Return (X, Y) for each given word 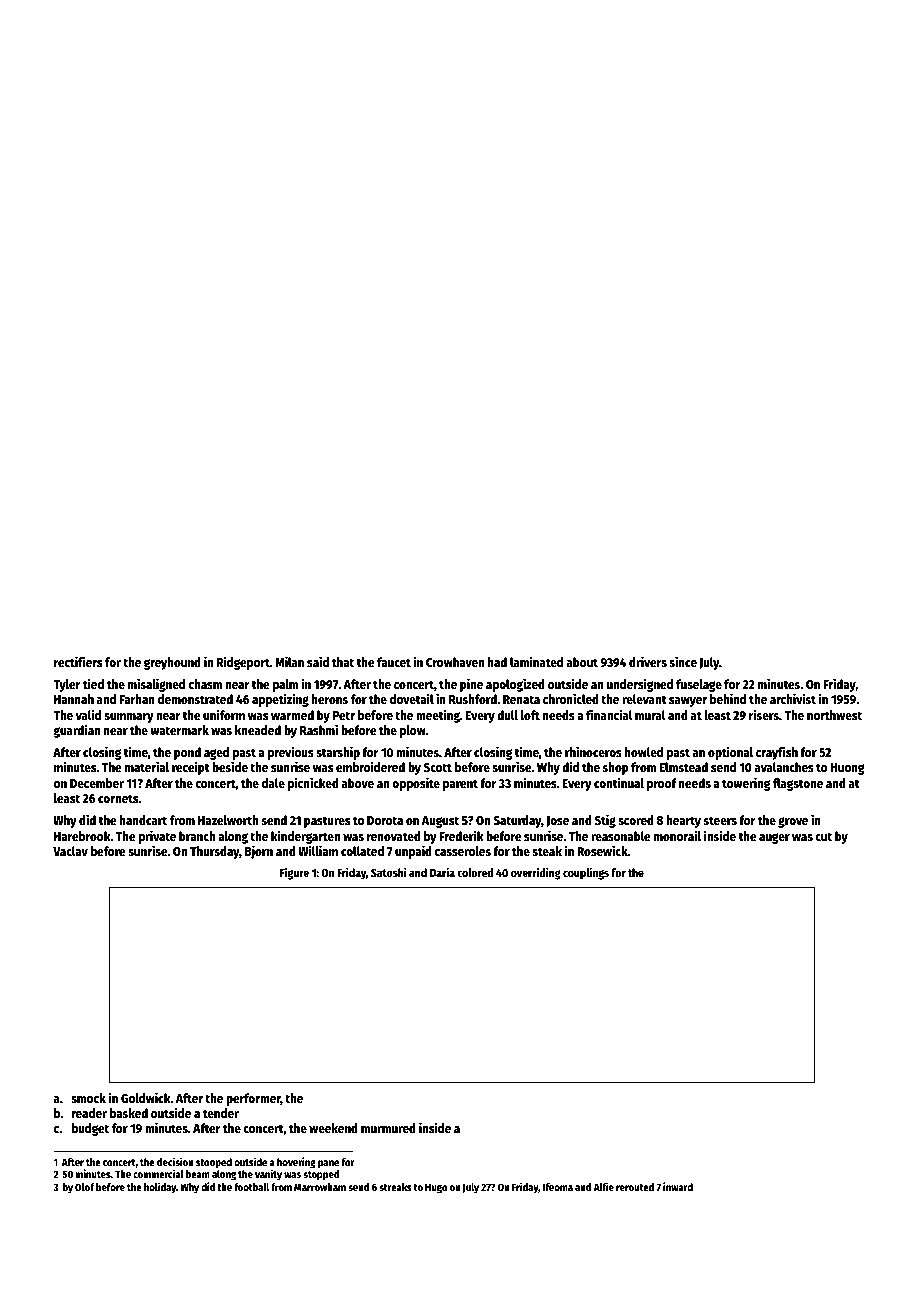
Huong (847, 769)
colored (475, 872)
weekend (333, 1128)
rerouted (635, 1187)
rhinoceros (593, 751)
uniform (224, 714)
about (582, 662)
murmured (388, 1128)
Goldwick (146, 1097)
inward (678, 1186)
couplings (586, 873)
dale (273, 783)
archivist (793, 698)
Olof (85, 1187)
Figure (294, 873)
